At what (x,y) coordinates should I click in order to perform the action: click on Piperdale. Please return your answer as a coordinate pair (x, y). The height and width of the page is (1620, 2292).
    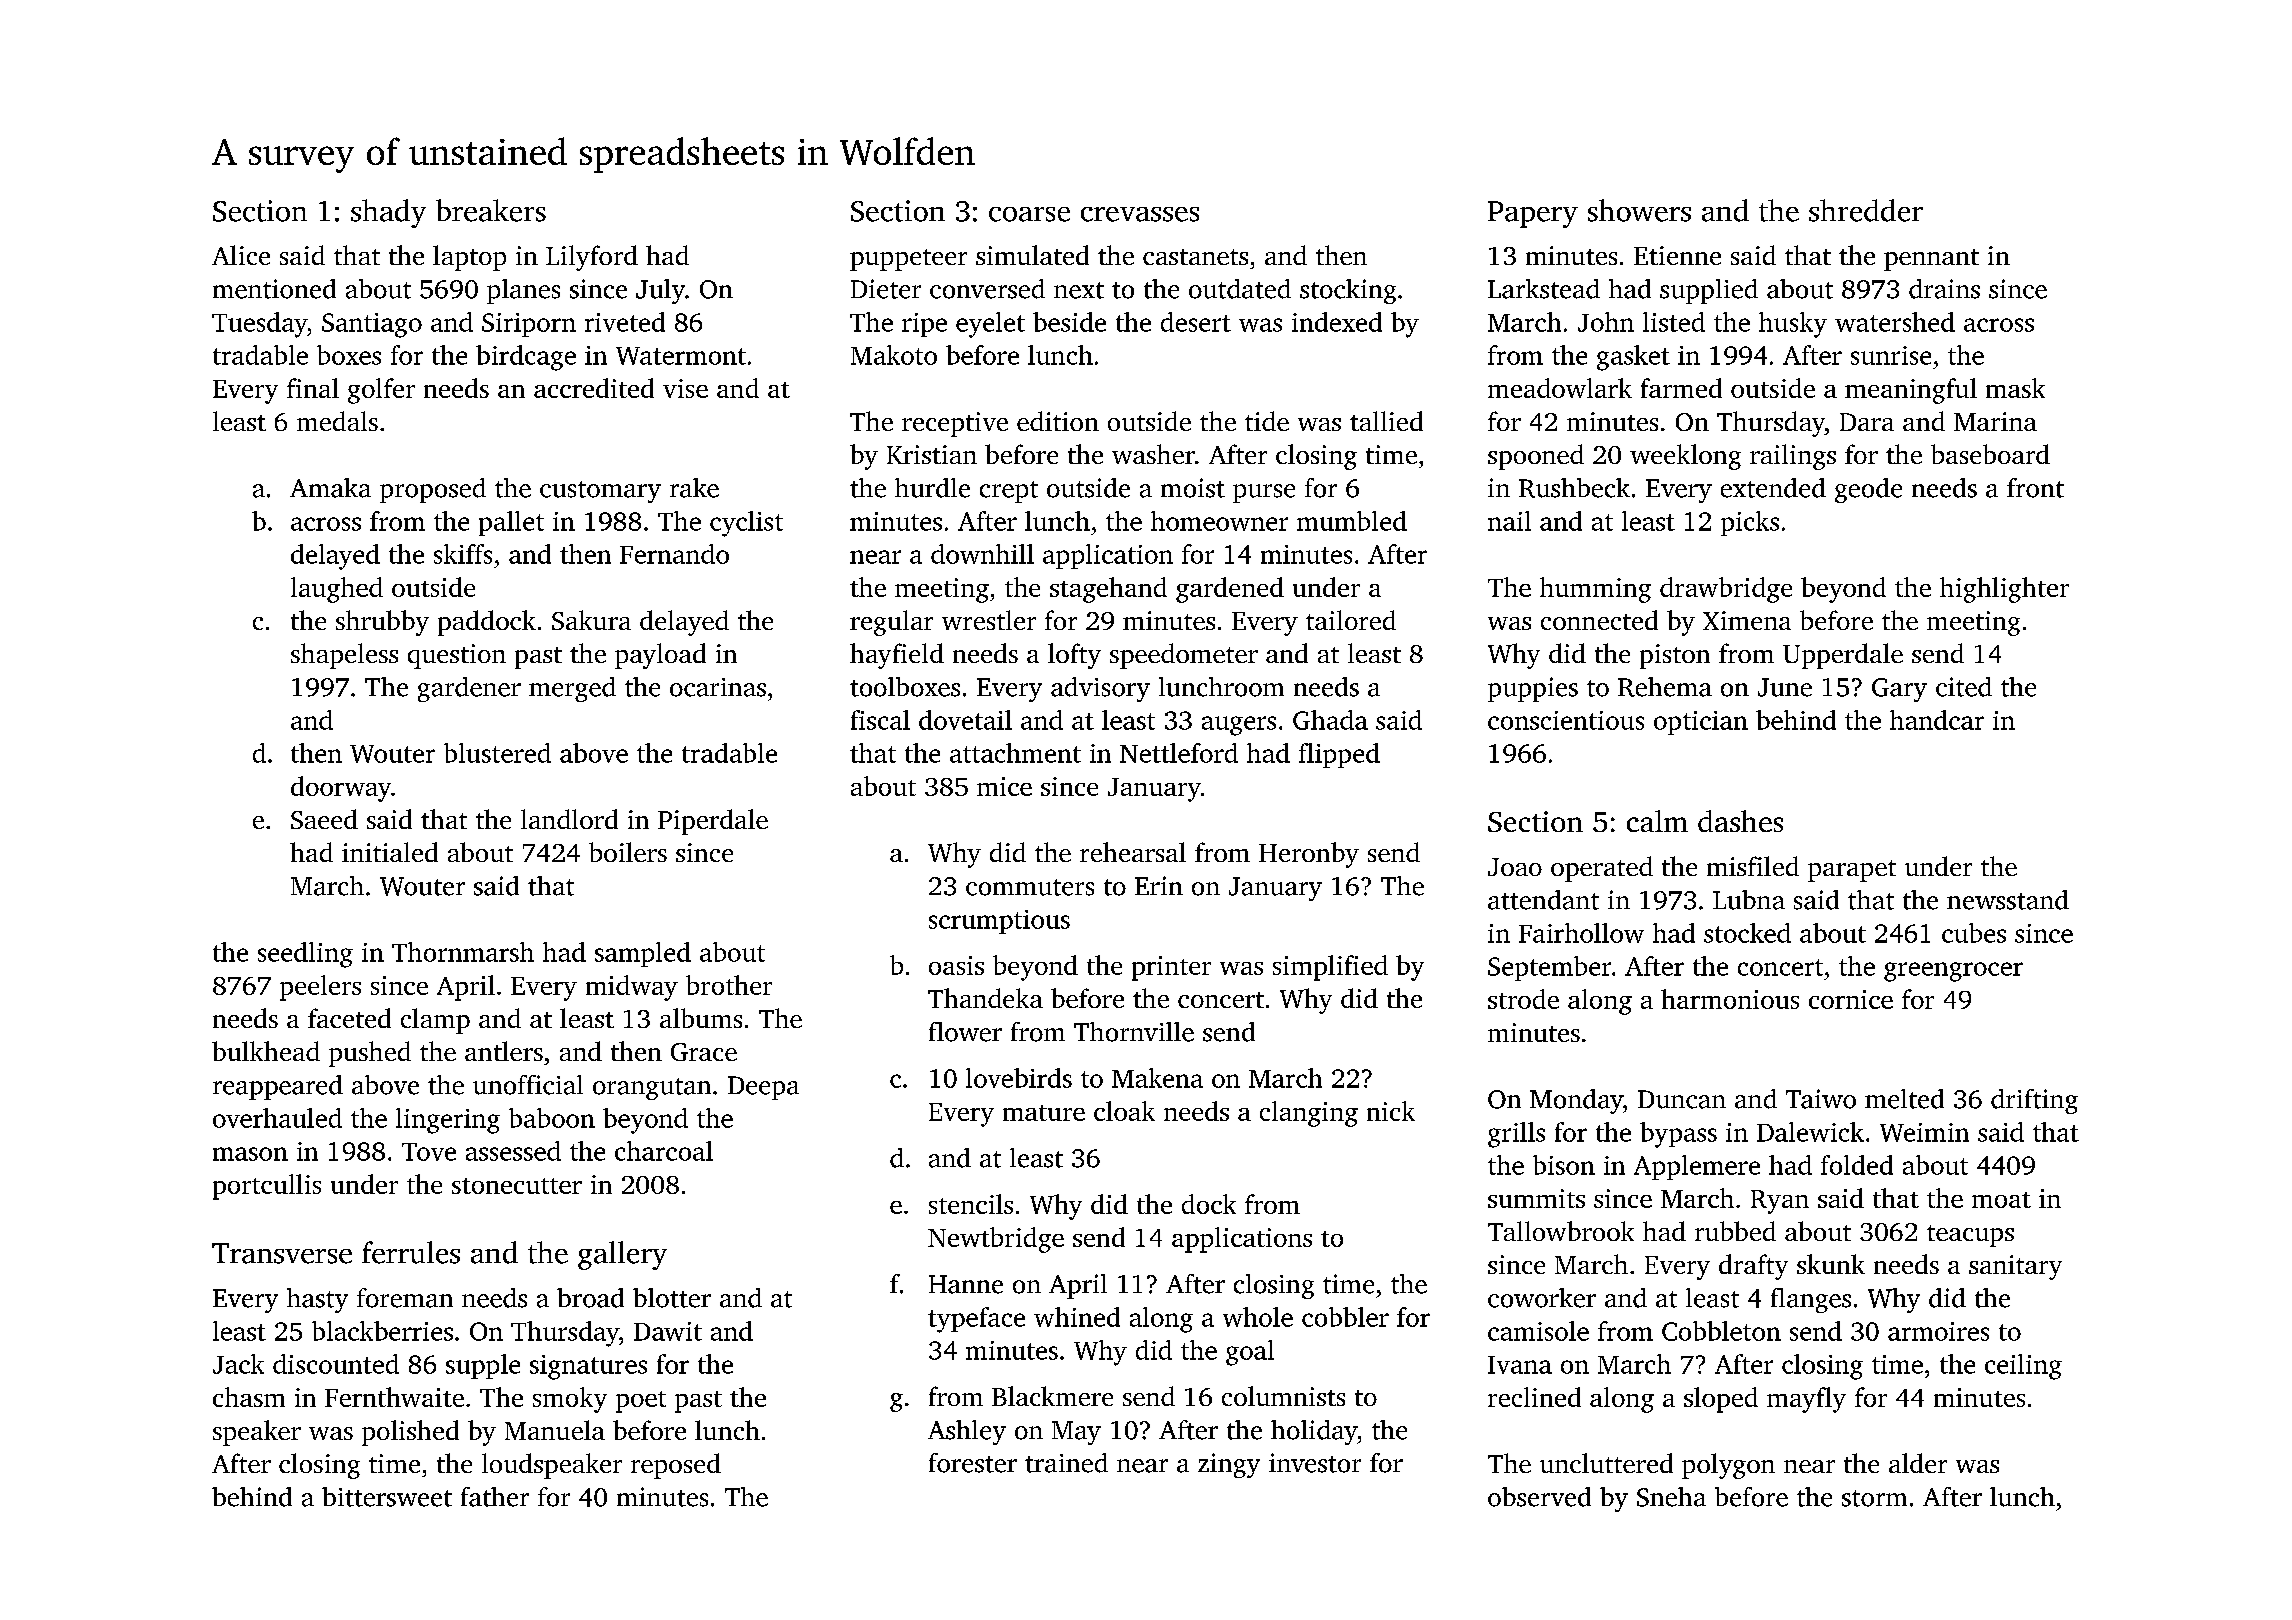
    Looking at the image, I should click on (713, 822).
